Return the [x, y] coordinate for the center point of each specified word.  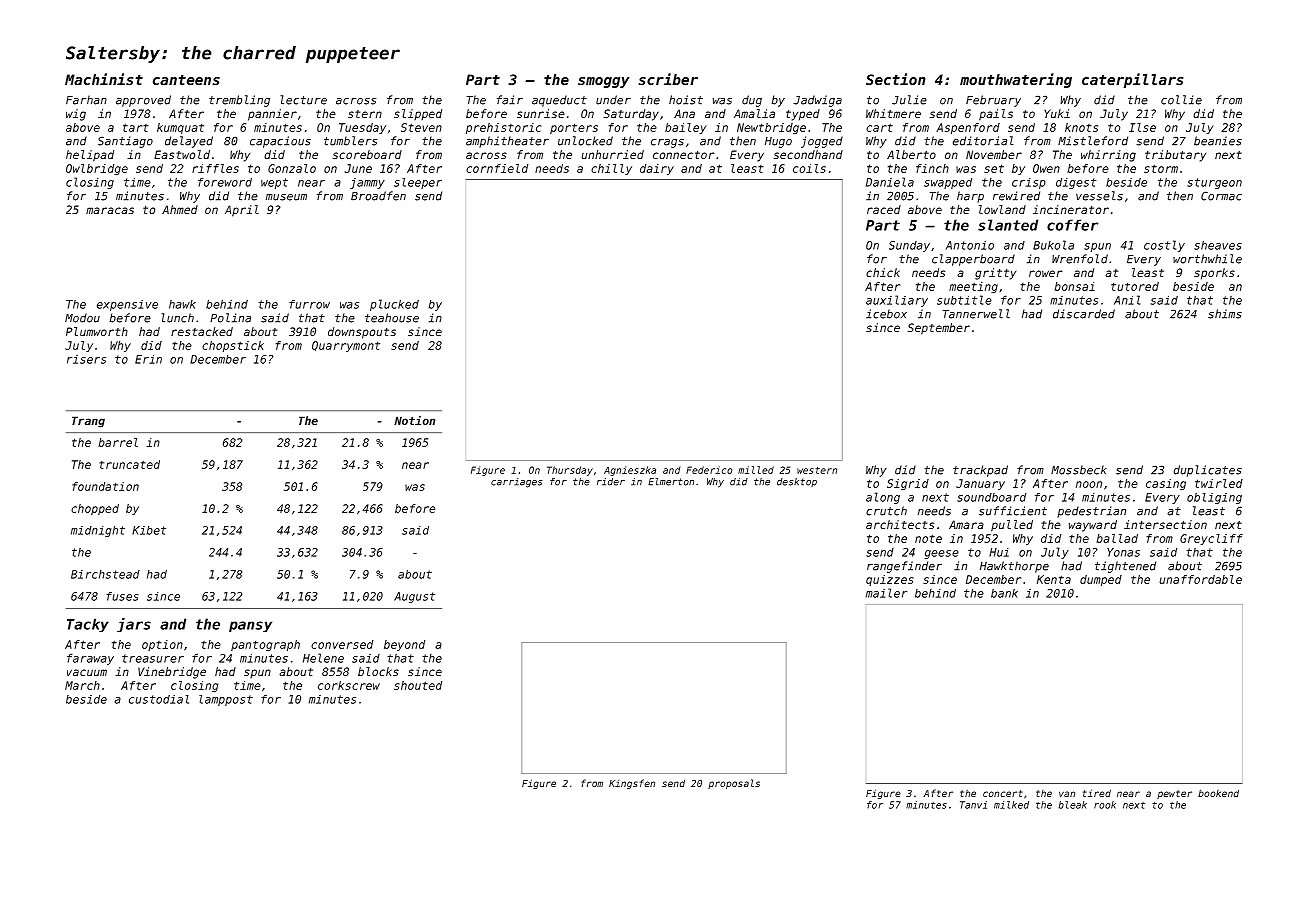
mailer [886, 593]
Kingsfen [632, 784]
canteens [186, 80]
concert [1003, 793]
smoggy [603, 82]
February [993, 101]
